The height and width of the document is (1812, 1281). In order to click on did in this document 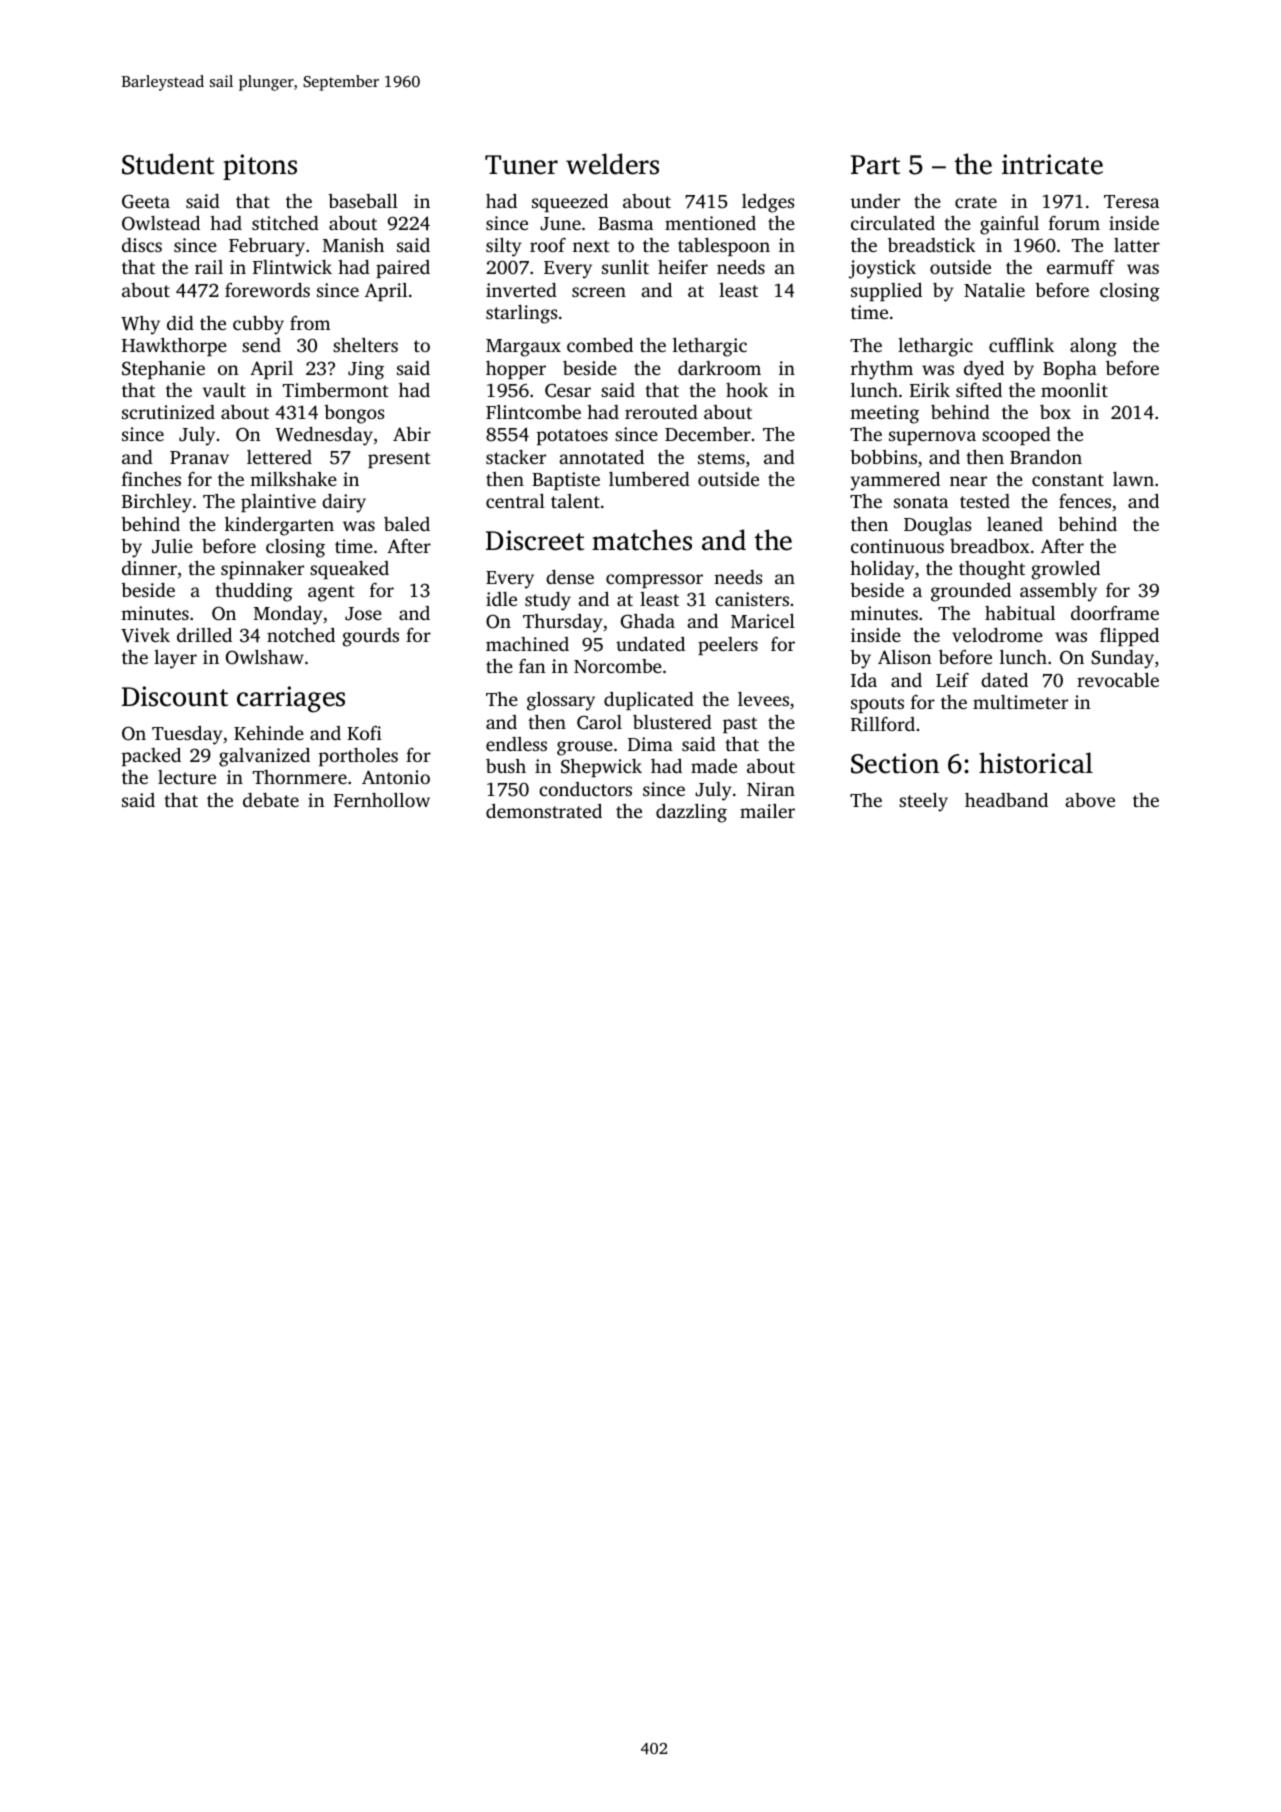, I will do `click(180, 323)`.
